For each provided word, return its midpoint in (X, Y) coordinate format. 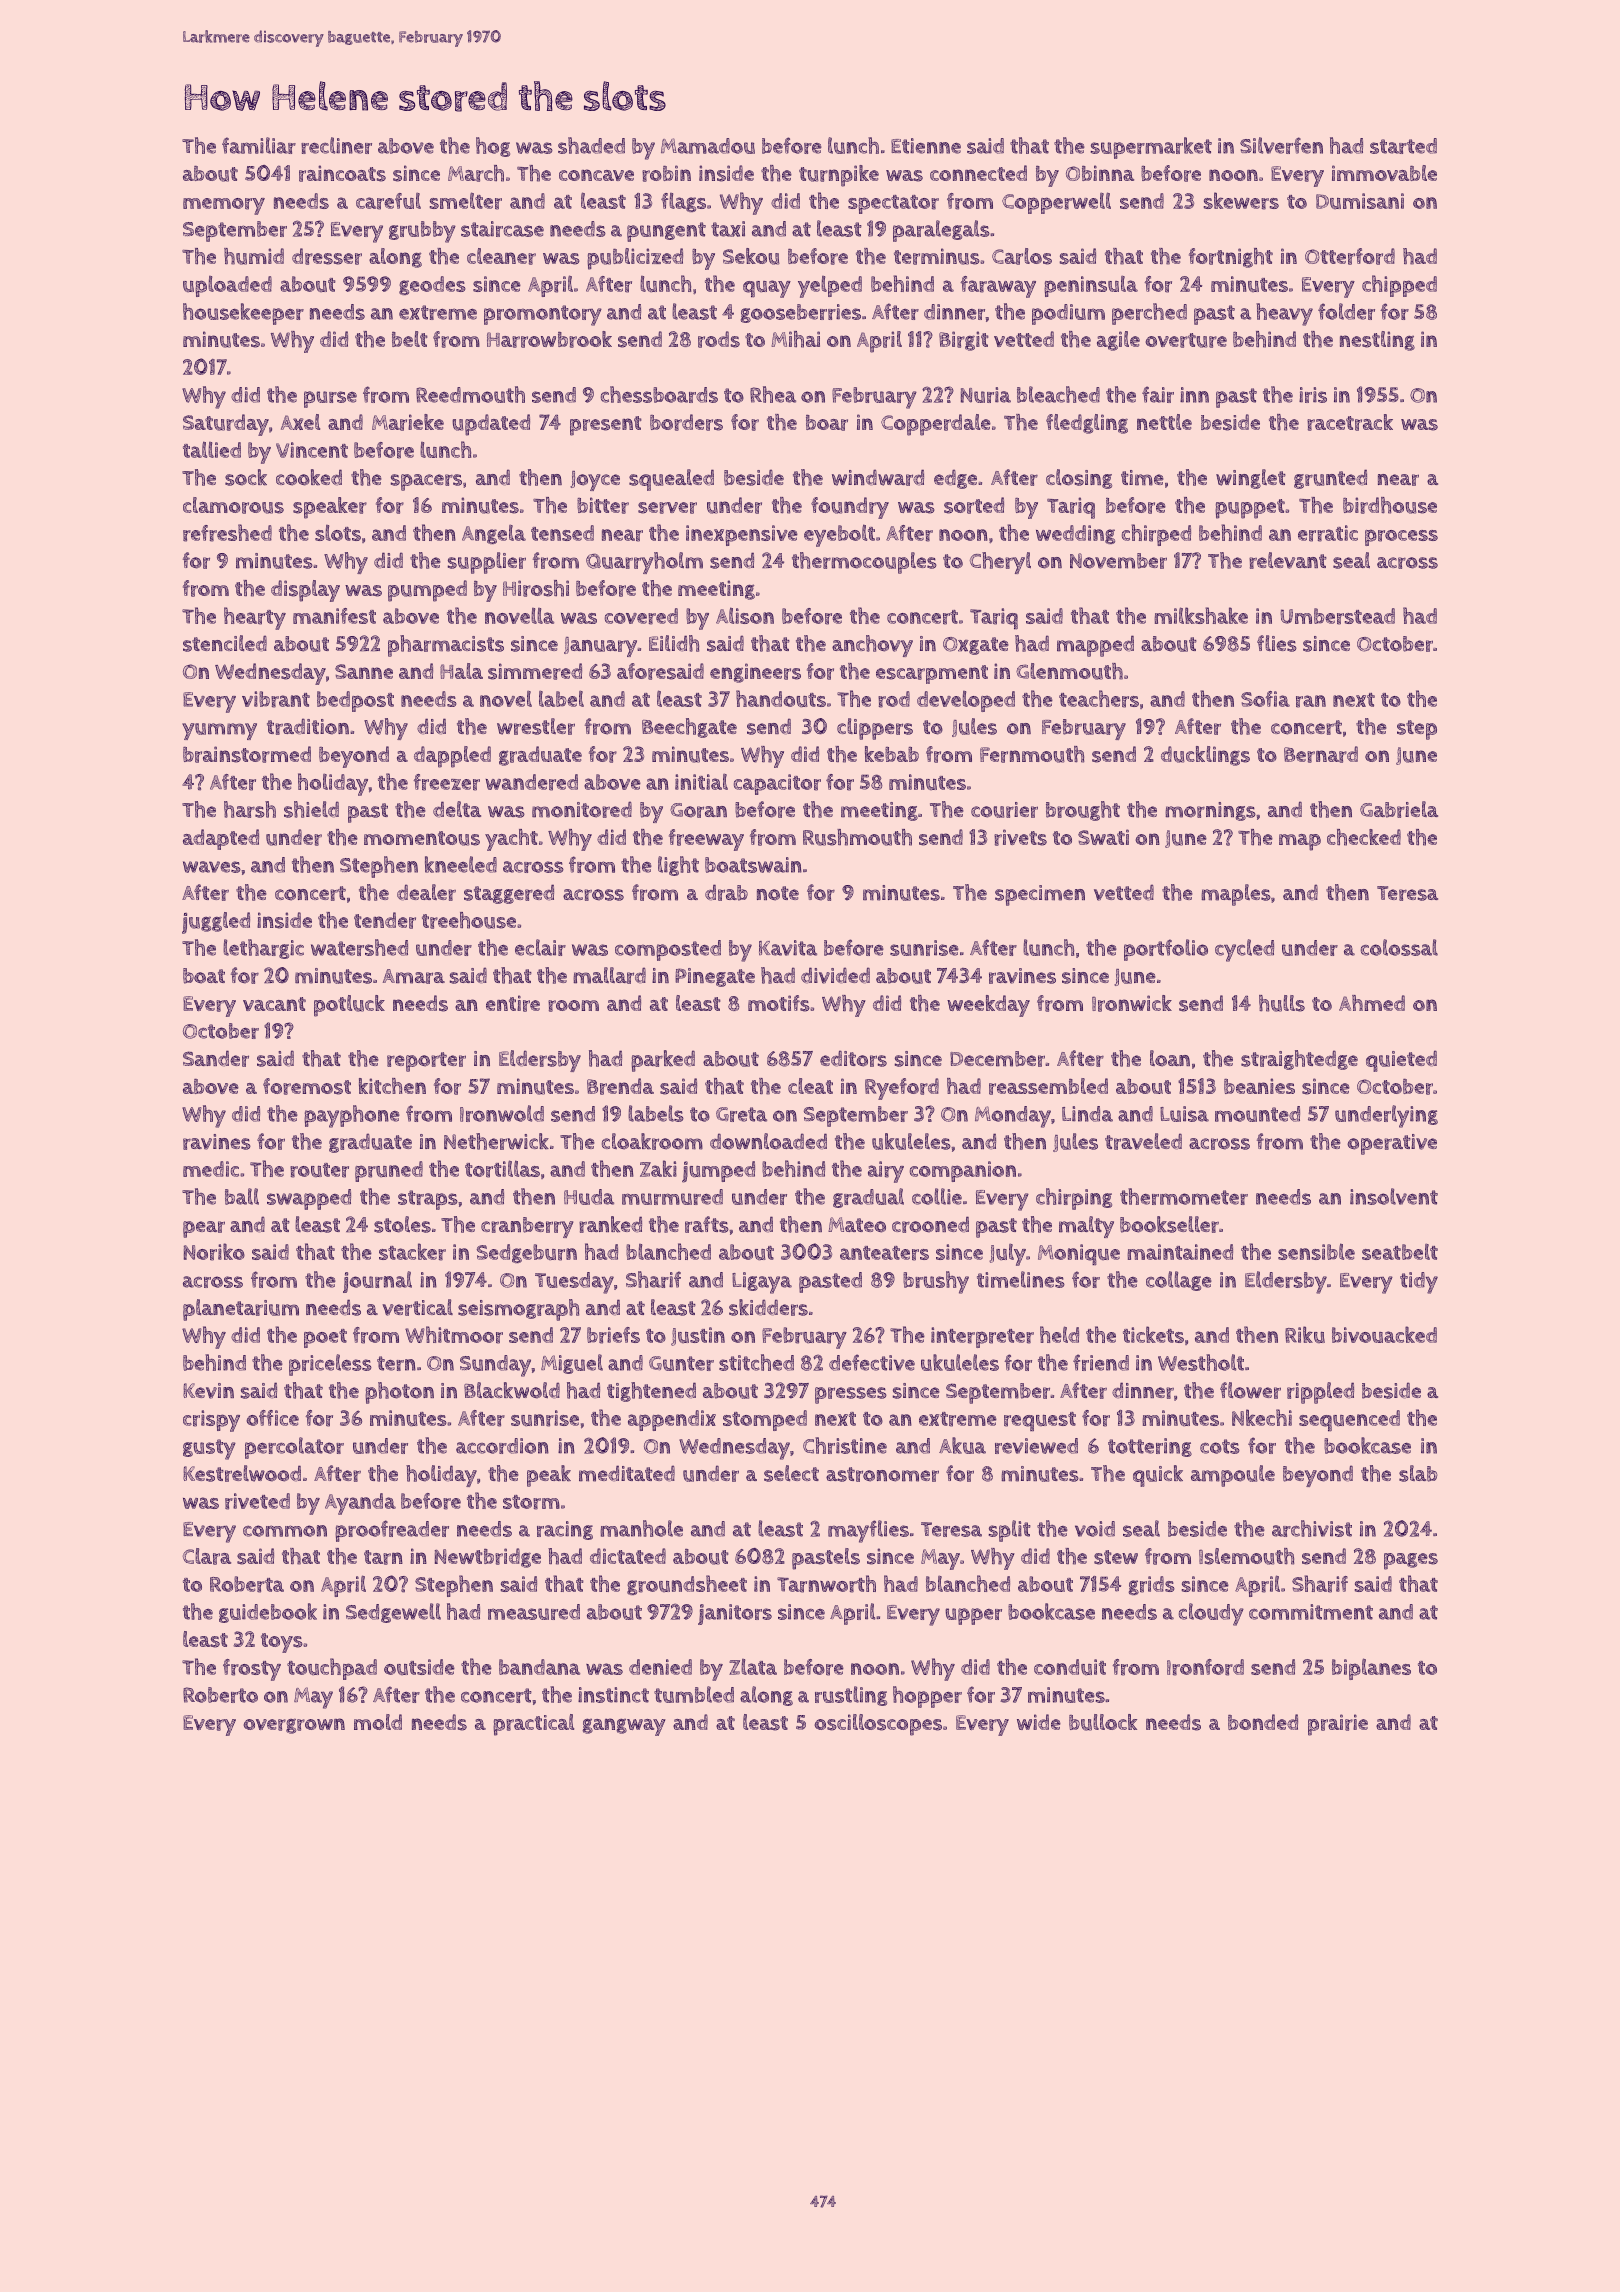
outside (419, 1667)
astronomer (882, 1474)
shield (311, 809)
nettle (1164, 422)
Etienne (926, 146)
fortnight (1231, 258)
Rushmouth (857, 837)
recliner (336, 145)
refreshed (227, 533)
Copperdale (936, 425)
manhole (641, 1528)
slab (1418, 1473)
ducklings (1205, 756)
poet (325, 1338)
